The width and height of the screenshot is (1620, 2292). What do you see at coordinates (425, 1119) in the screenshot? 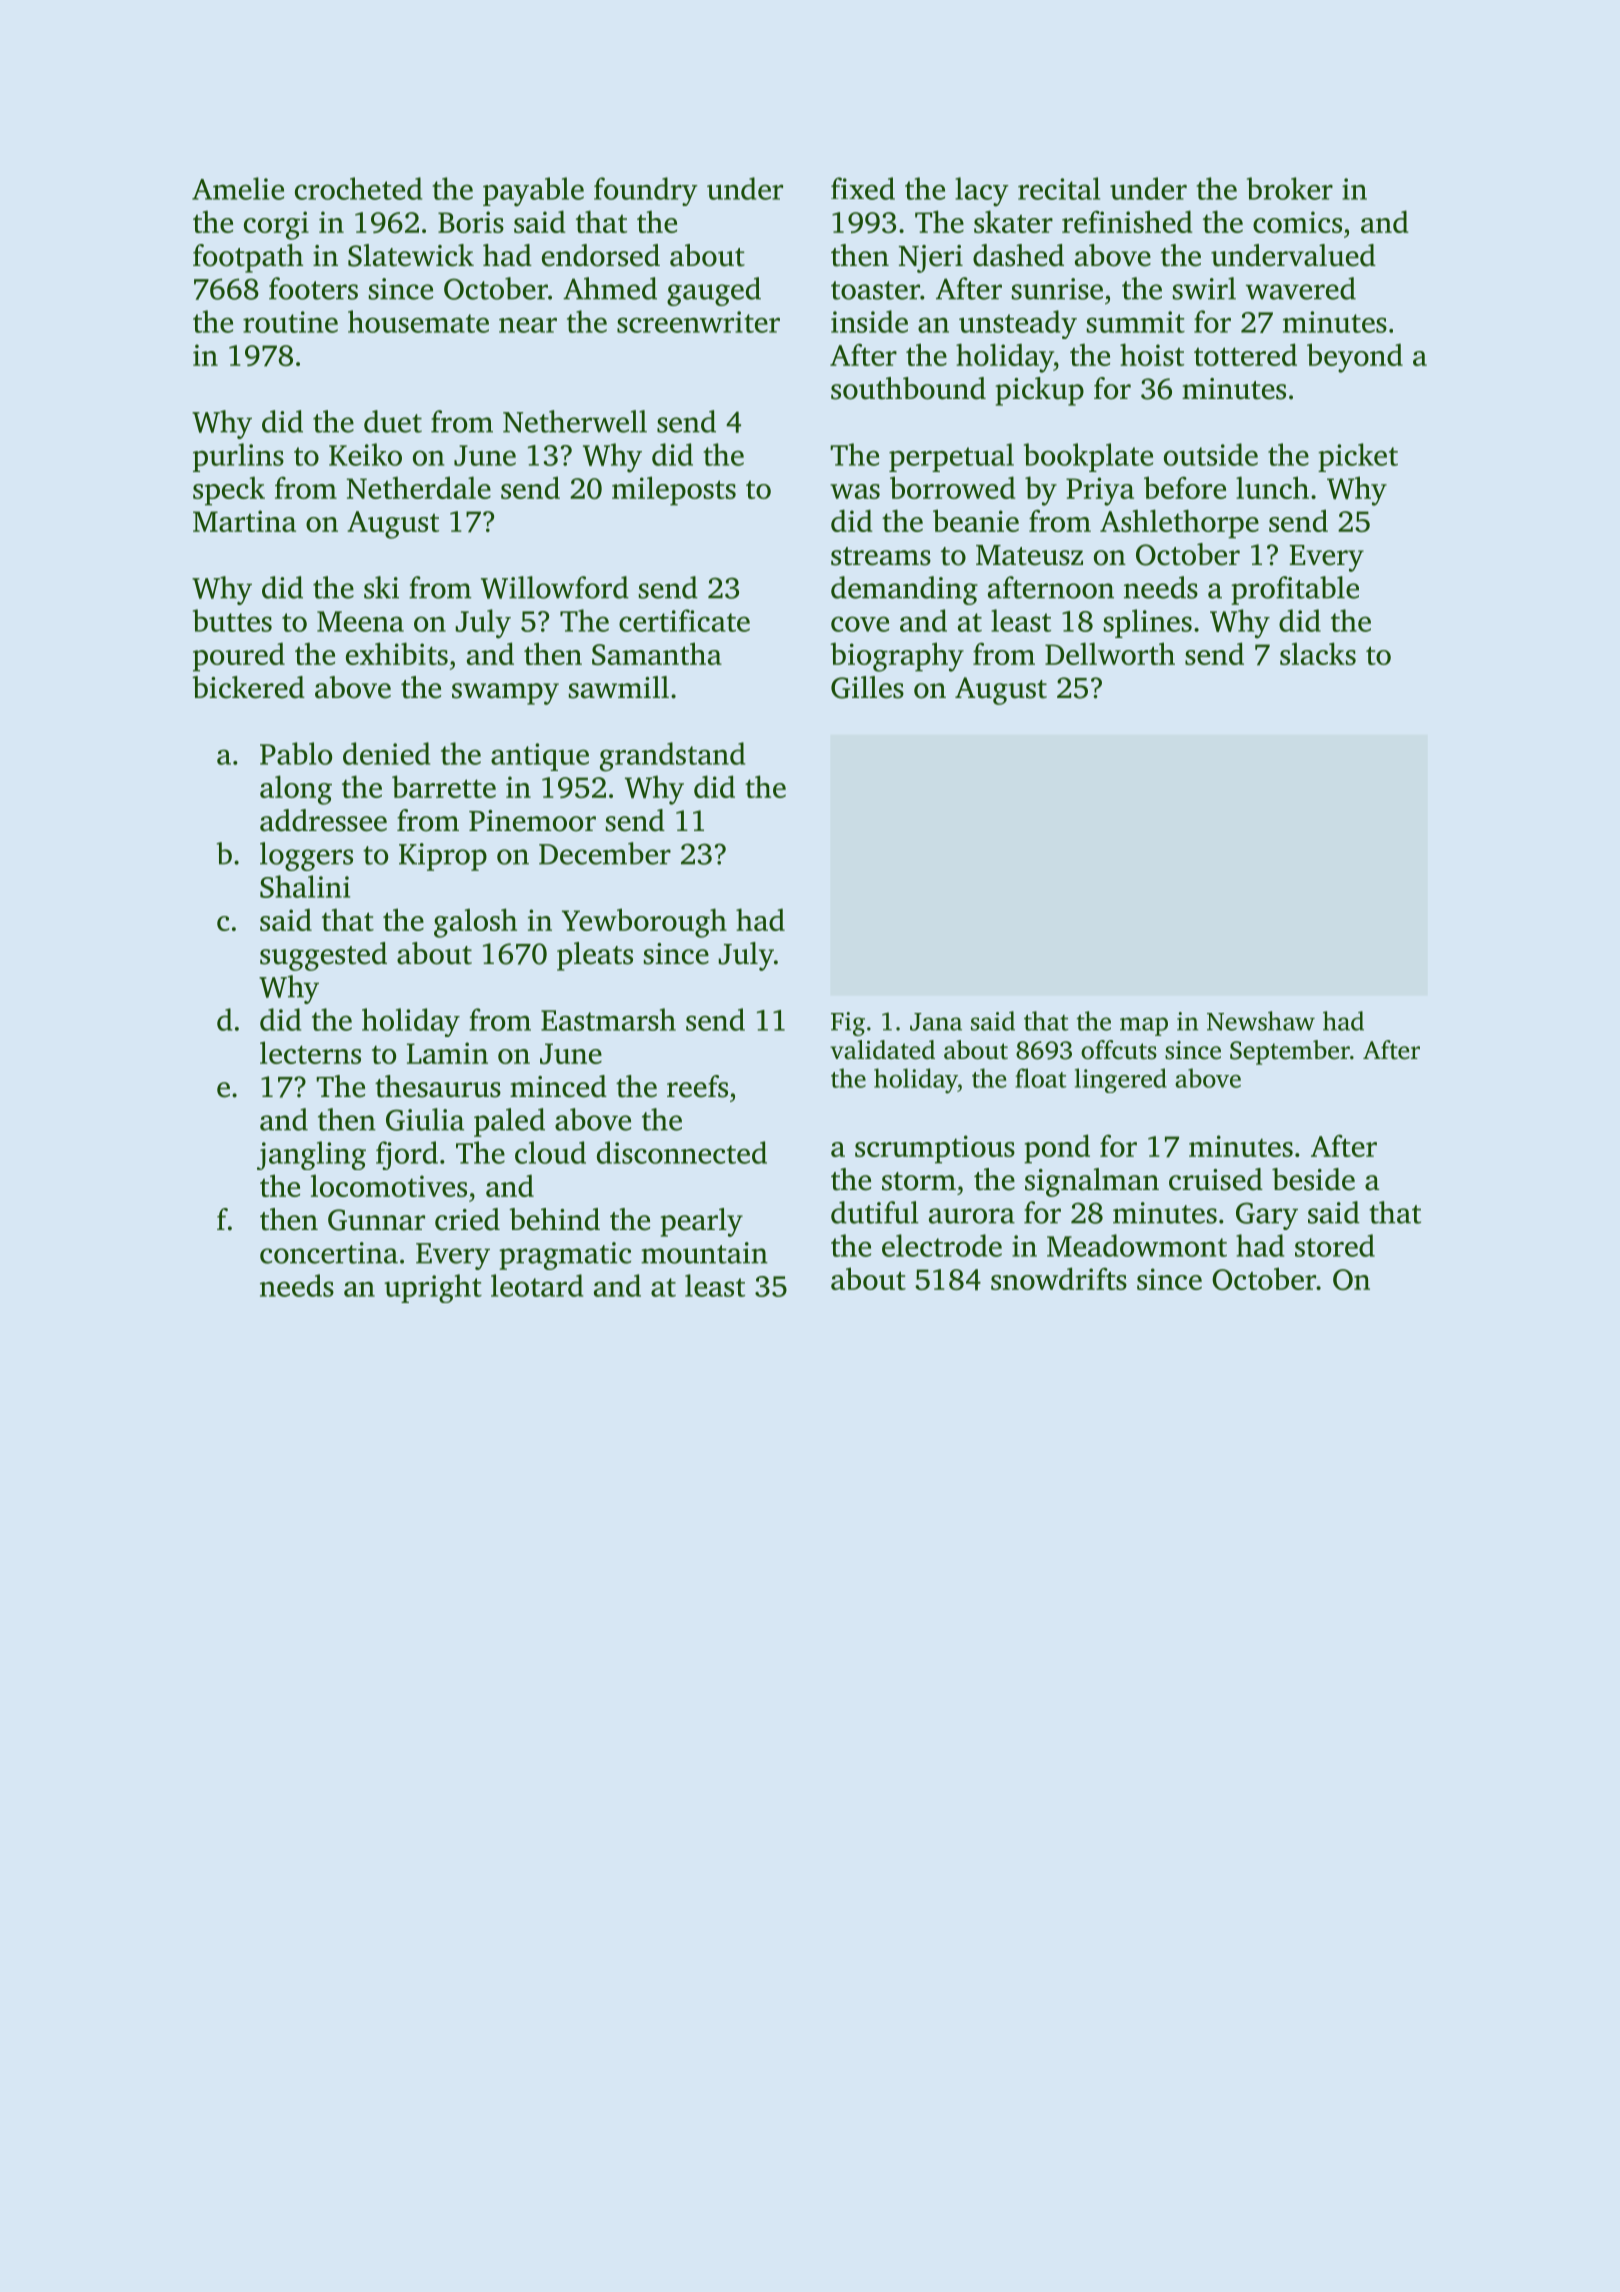
I see `Giulia` at bounding box center [425, 1119].
